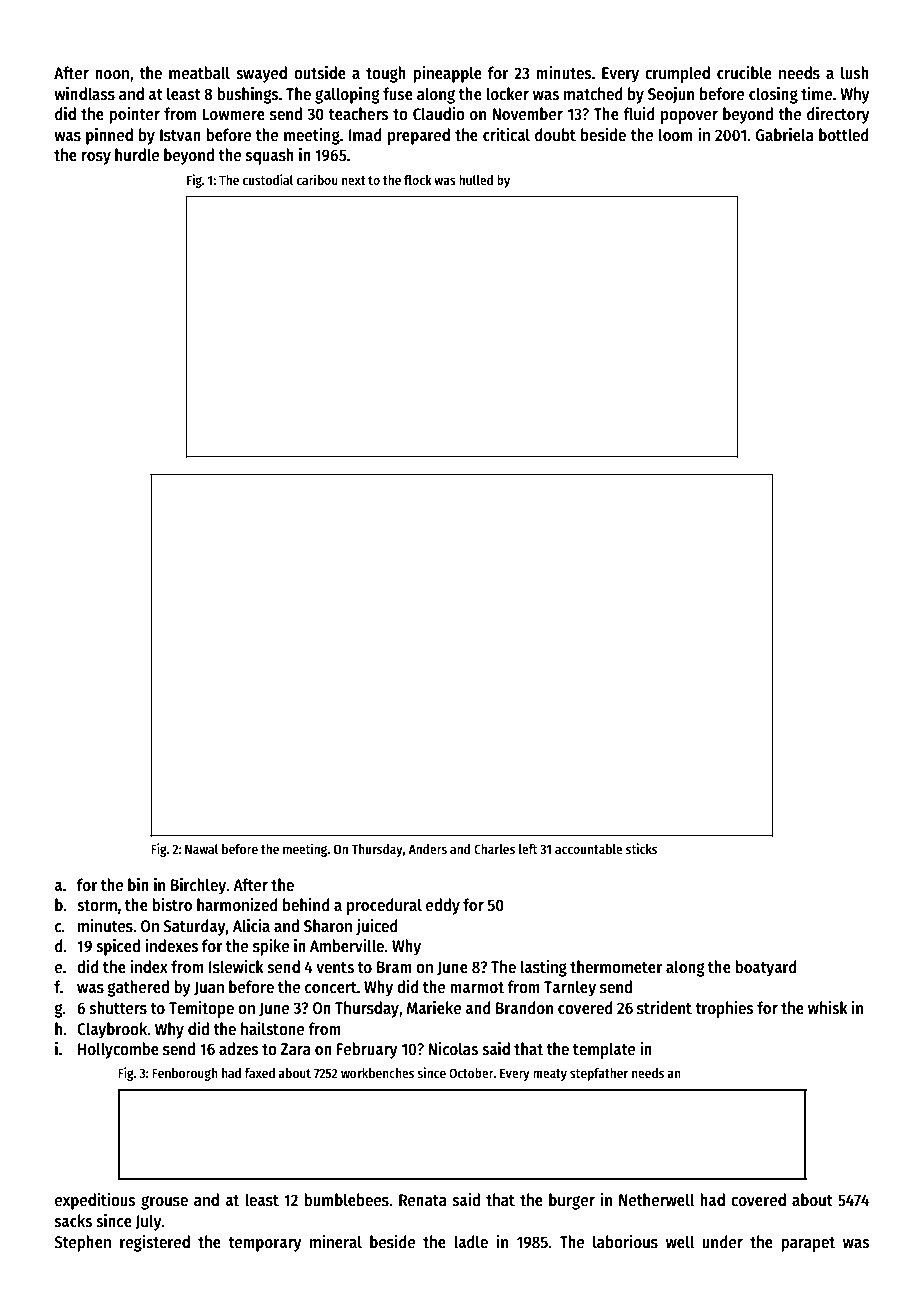 This image has height=1308, width=924. I want to click on hulled, so click(476, 180).
